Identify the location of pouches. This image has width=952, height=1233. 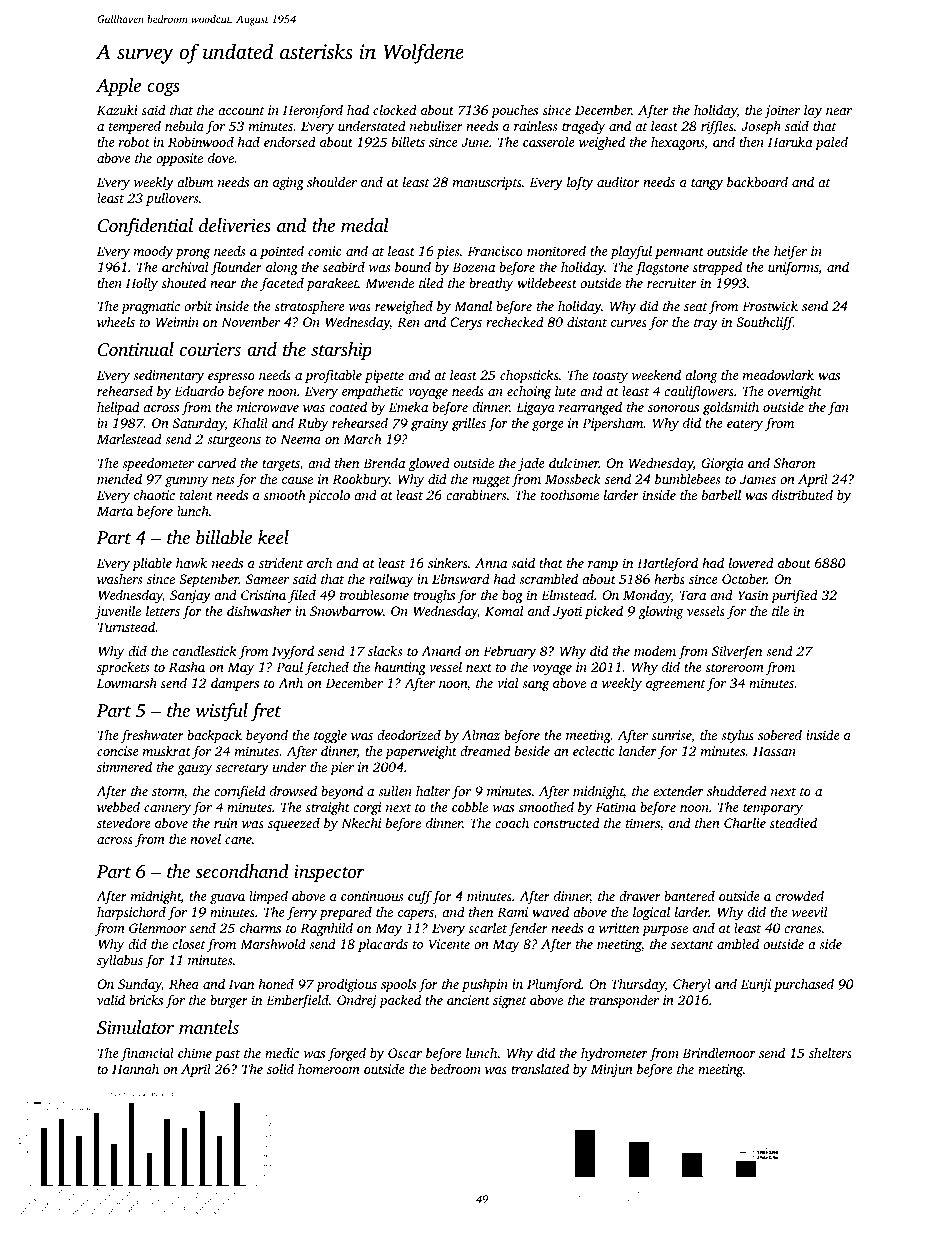
(514, 111).
